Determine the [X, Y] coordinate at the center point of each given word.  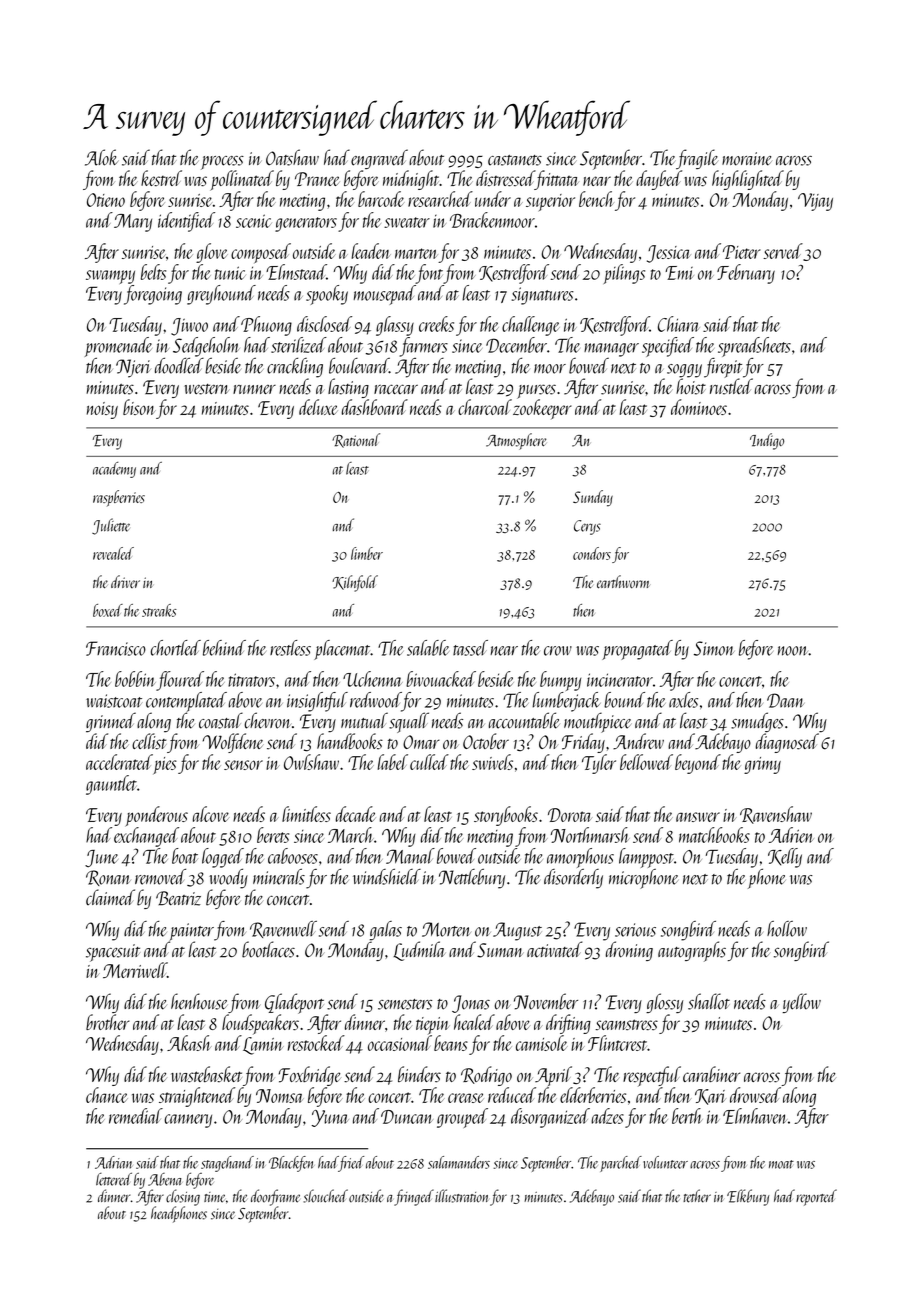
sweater [407, 222]
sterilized [299, 345]
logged [223, 858]
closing [183, 1197]
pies [165, 766]
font [429, 274]
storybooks [506, 816]
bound [624, 700]
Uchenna [373, 679]
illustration [461, 1196]
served [783, 251]
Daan [785, 700]
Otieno [106, 200]
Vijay [815, 202]
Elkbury [748, 1197]
